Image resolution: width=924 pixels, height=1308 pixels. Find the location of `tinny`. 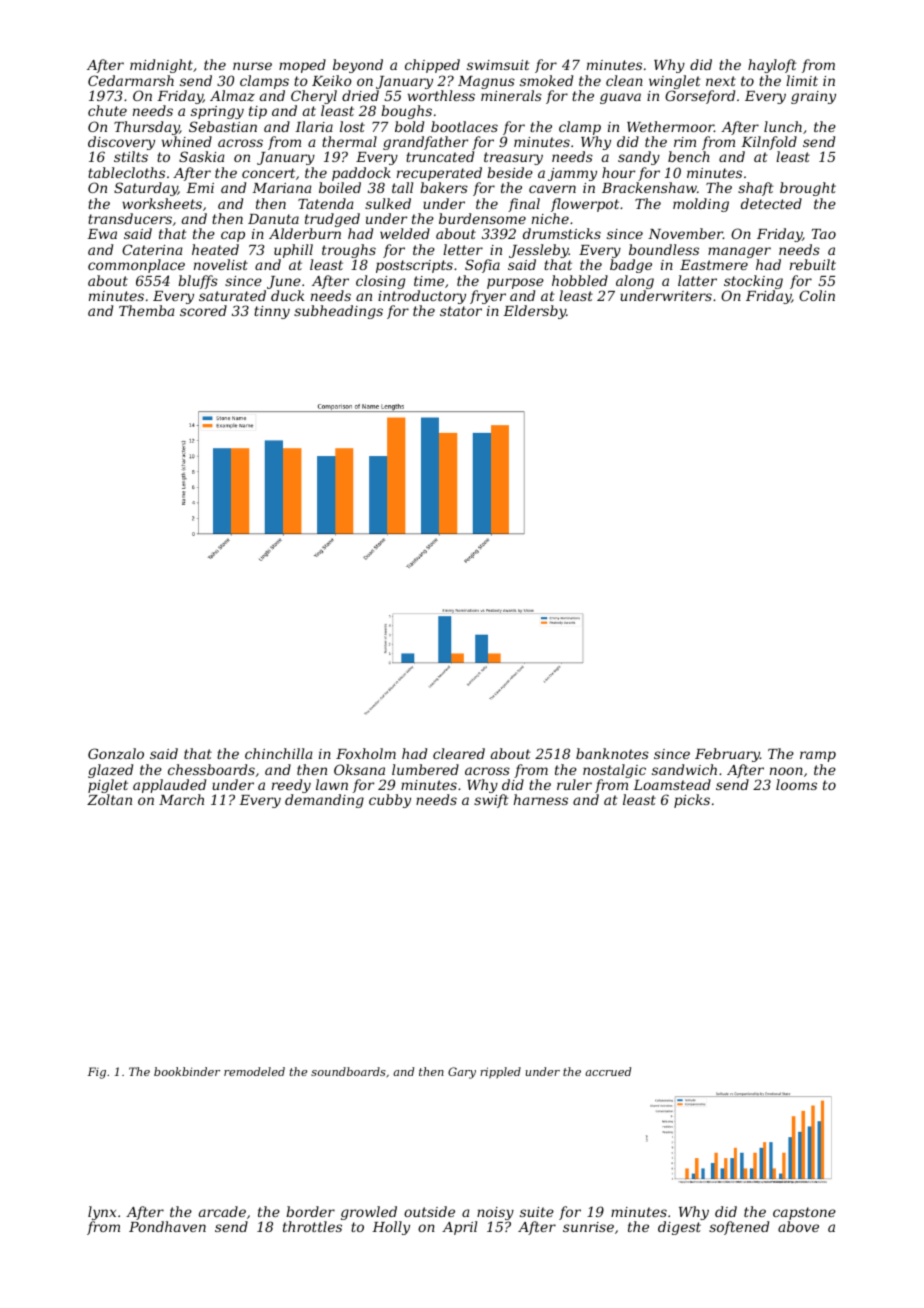

tinny is located at coordinates (272, 312).
